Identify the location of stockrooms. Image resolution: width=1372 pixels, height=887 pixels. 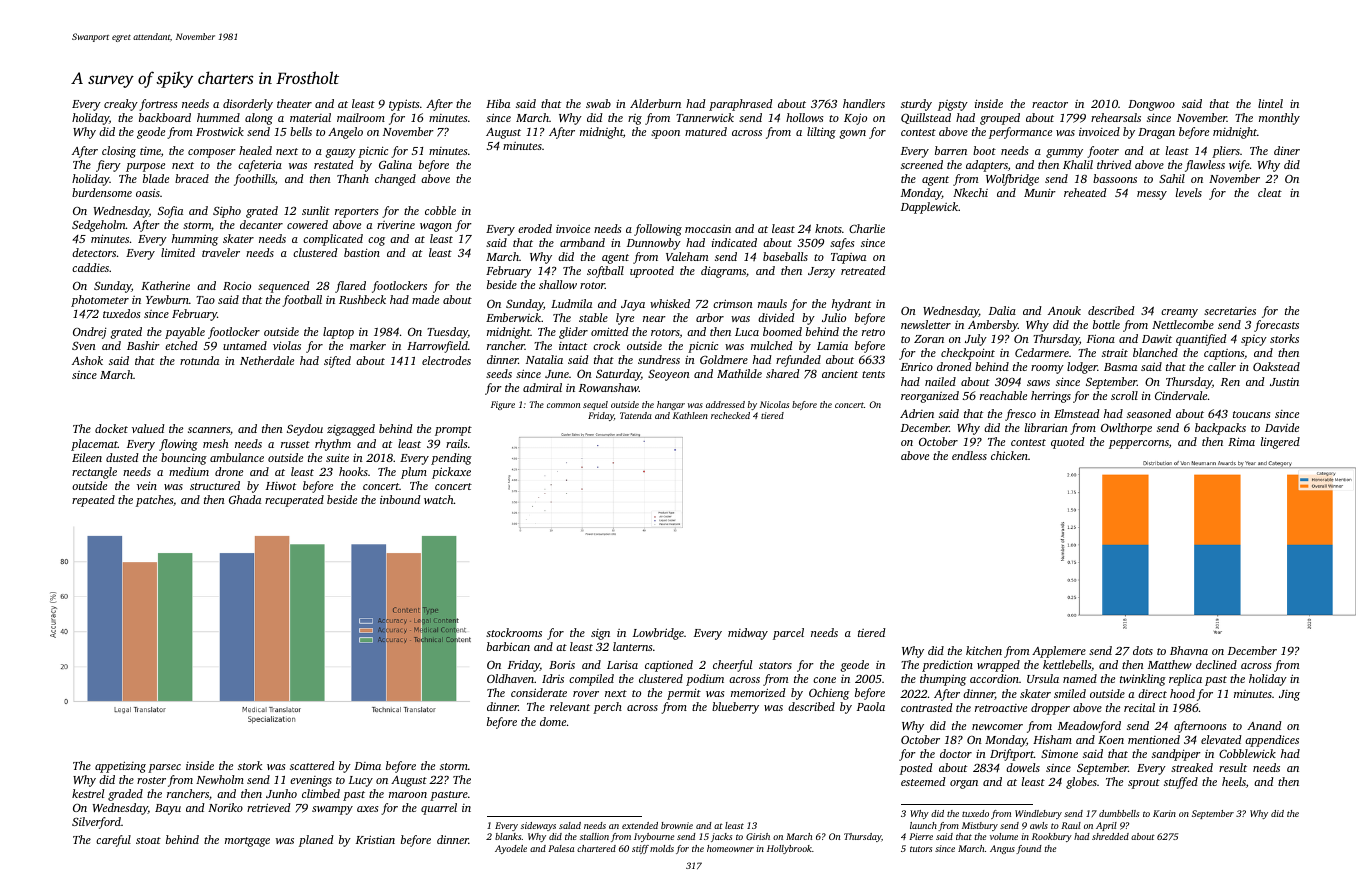
(514, 632).
